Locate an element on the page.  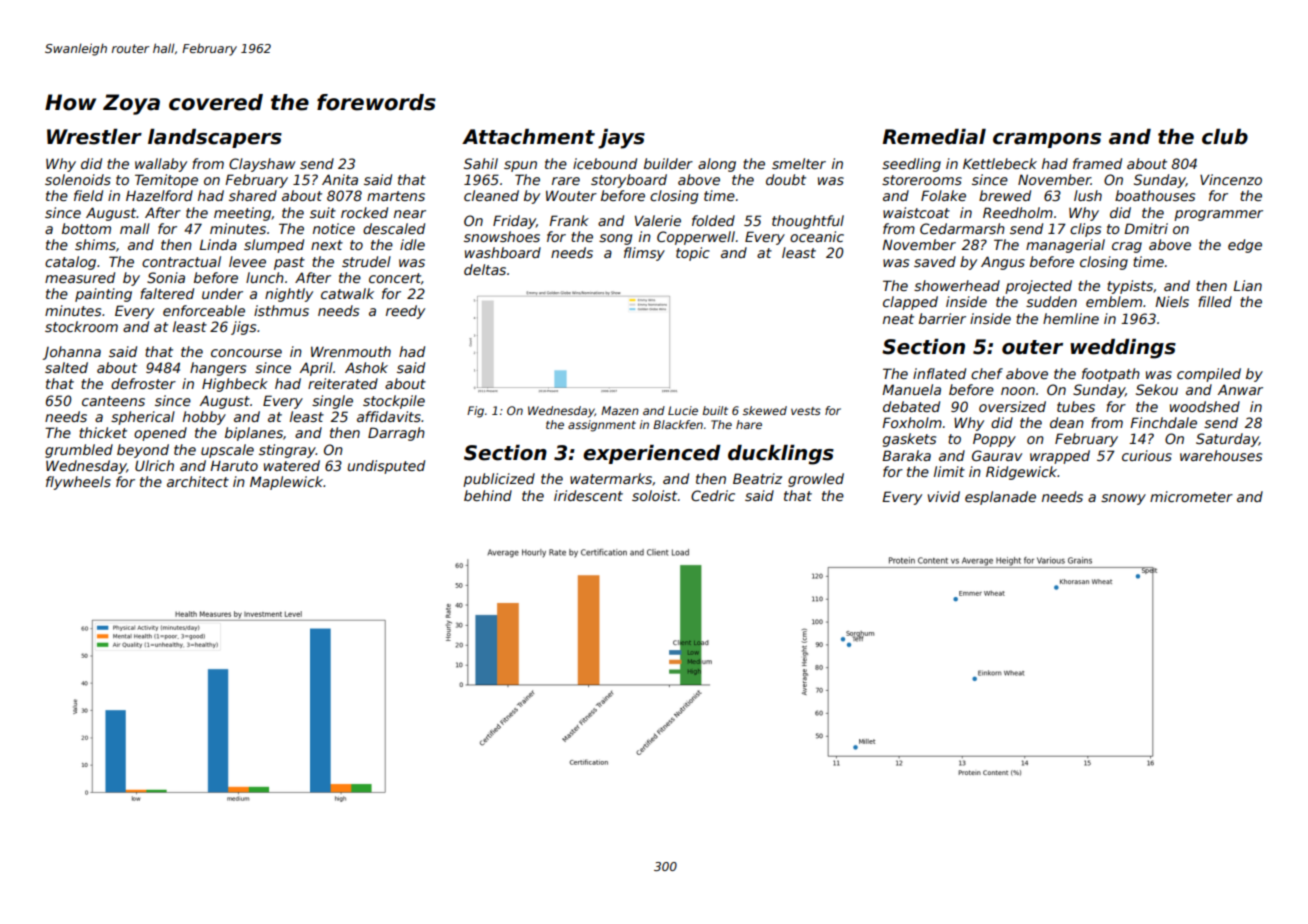
boathouses is located at coordinates (1155, 195).
